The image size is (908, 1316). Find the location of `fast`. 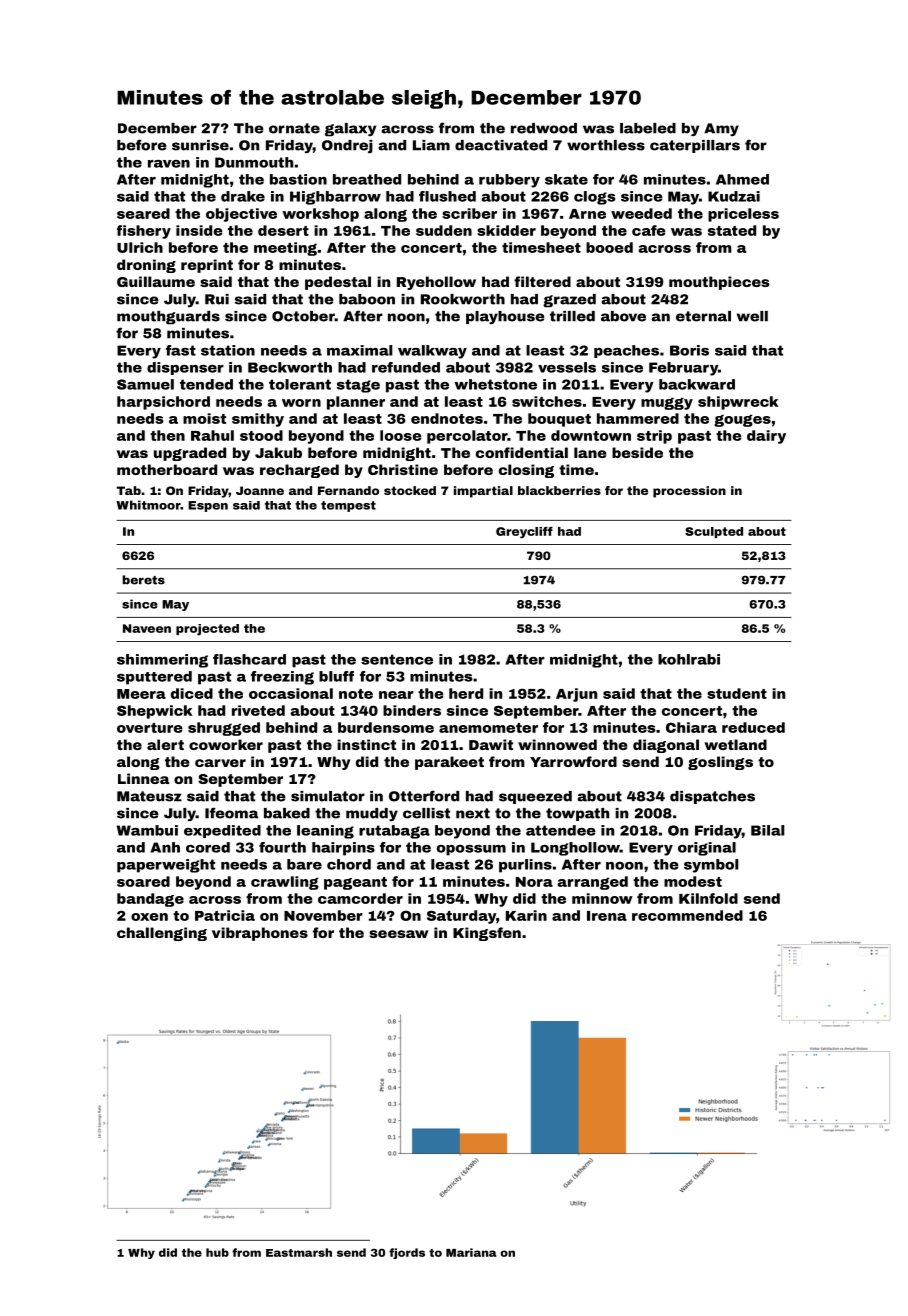

fast is located at coordinates (181, 350).
